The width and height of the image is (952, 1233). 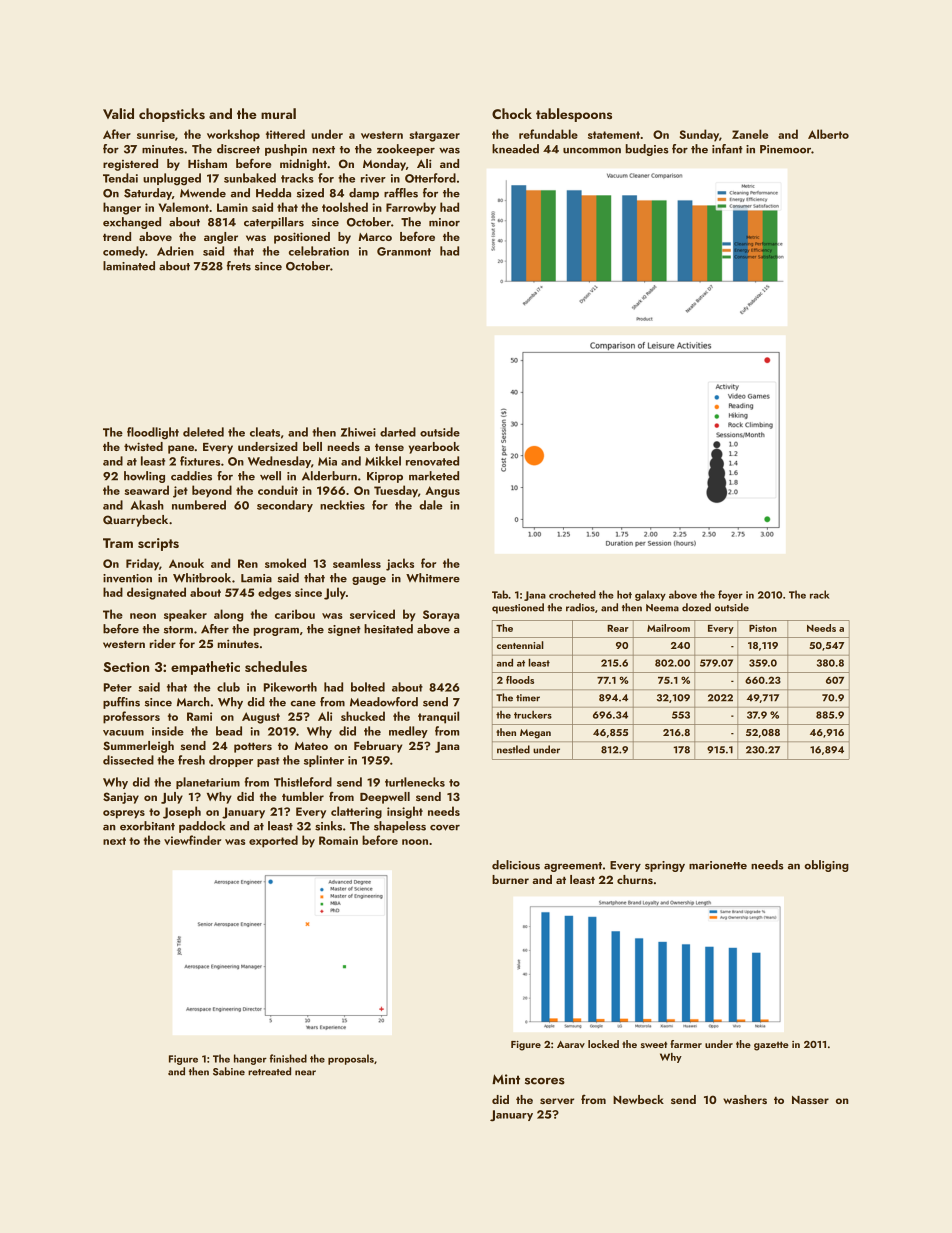 I want to click on obliging, so click(x=826, y=866).
